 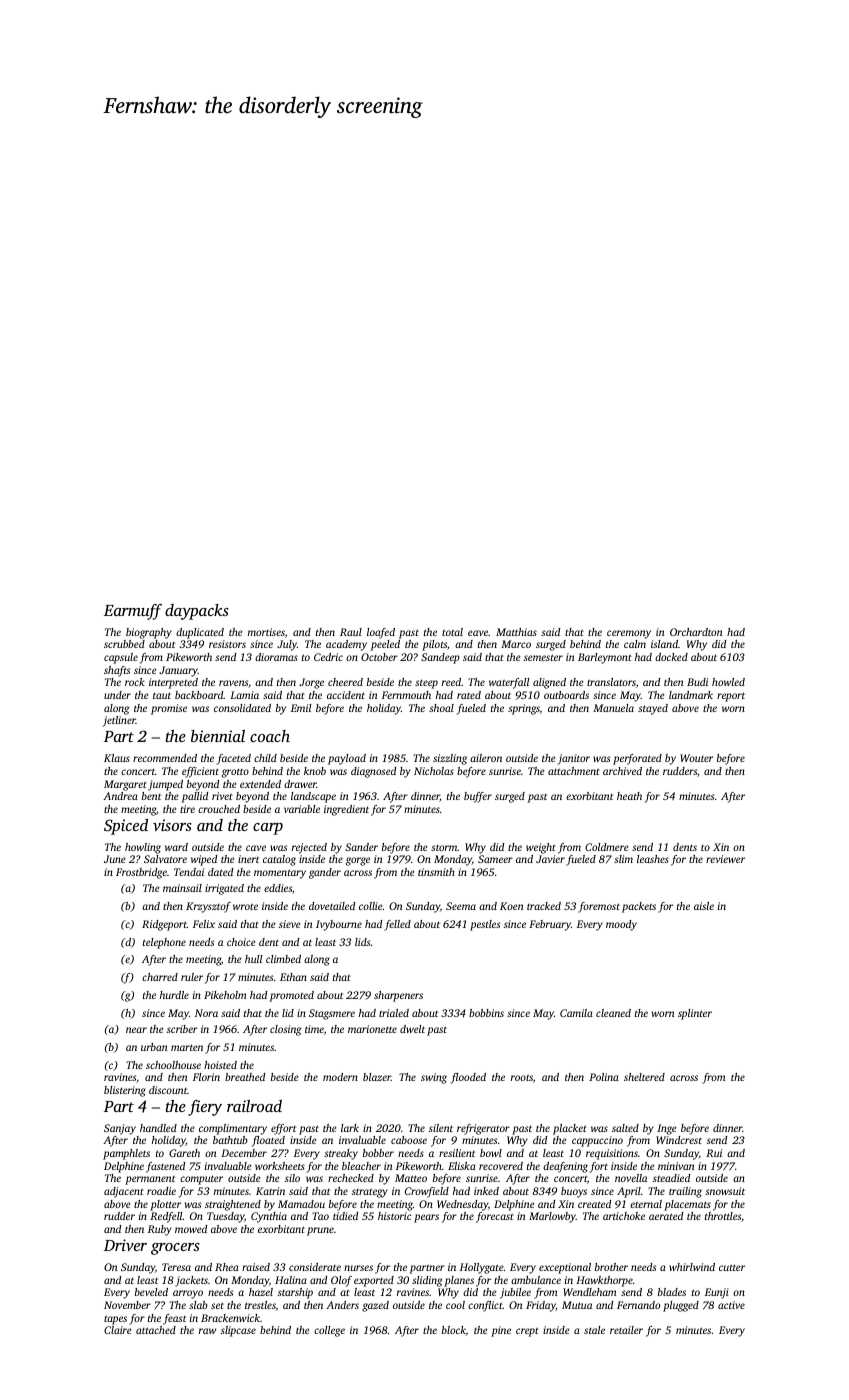 What do you see at coordinates (133, 612) in the screenshot?
I see `Earmuff` at bounding box center [133, 612].
